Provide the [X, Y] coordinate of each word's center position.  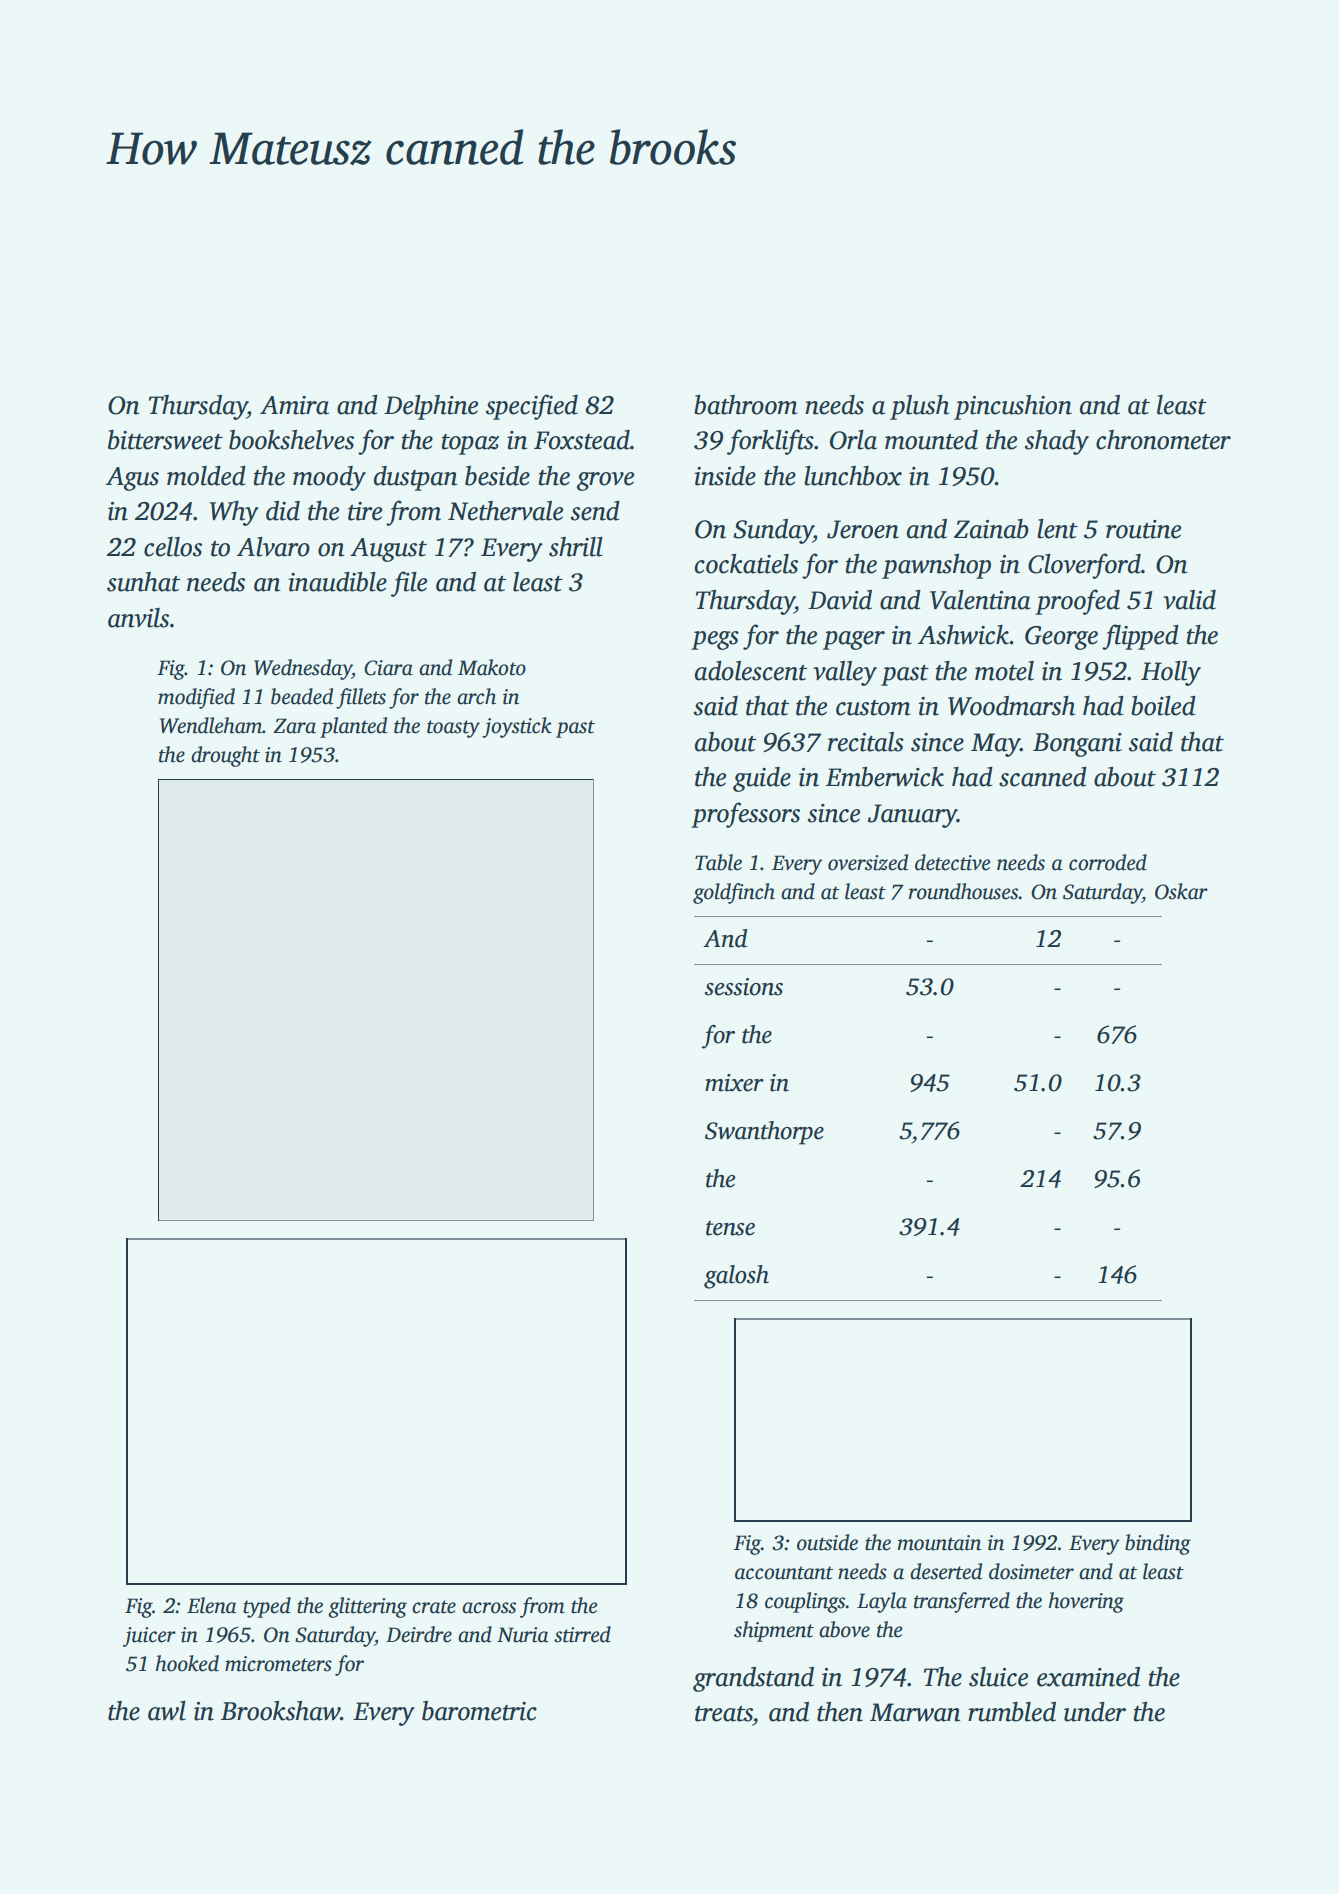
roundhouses [964, 891]
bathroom [745, 405]
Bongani [1077, 745]
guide [762, 779]
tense [730, 1228]
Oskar [1181, 891]
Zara [294, 726]
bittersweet [165, 440]
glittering [367, 1607]
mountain [939, 1543]
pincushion [1013, 407]
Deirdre [419, 1634]
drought [225, 756]
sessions [744, 987]
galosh [736, 1277]
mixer [734, 1083]
